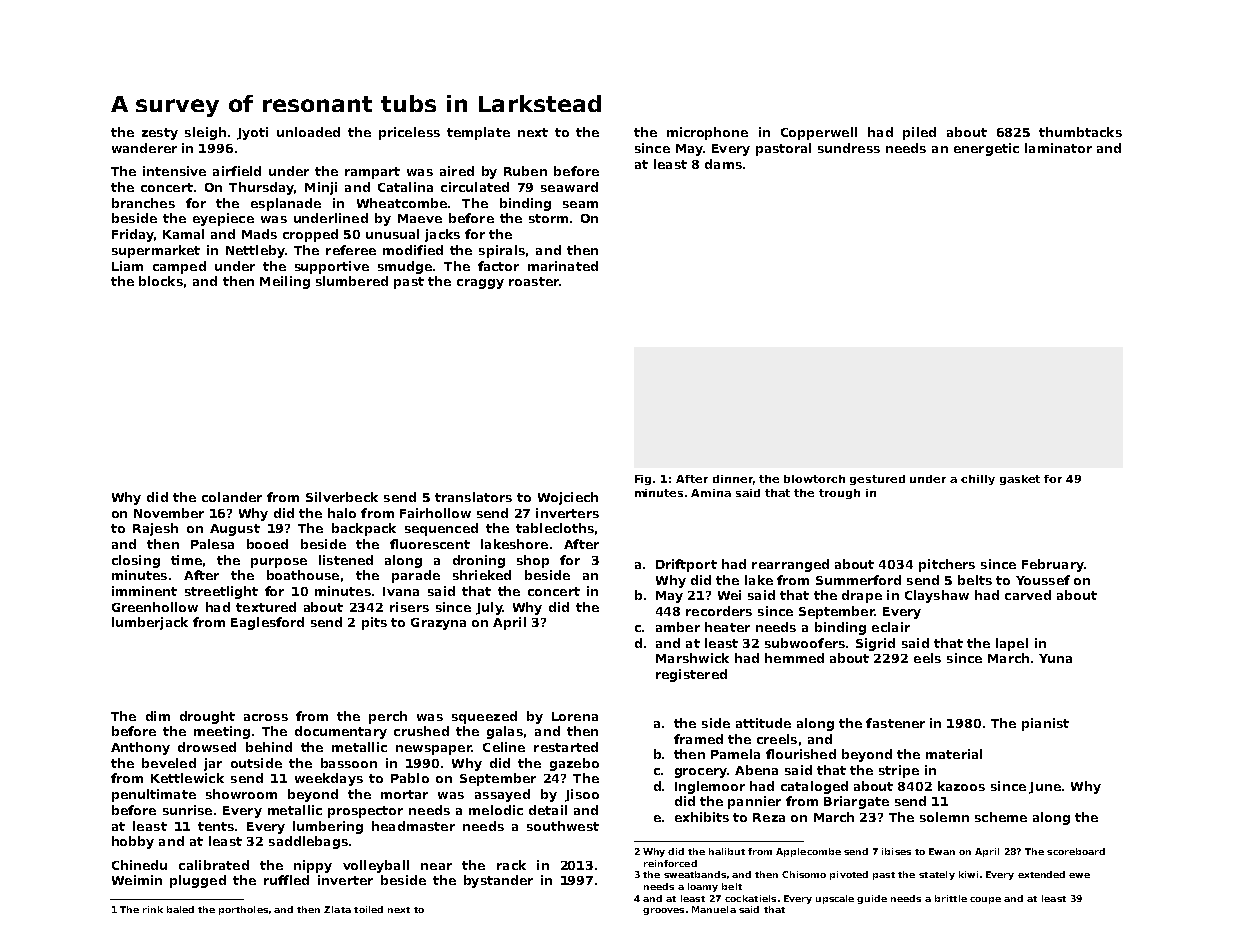 This document has height=952, width=1233. I want to click on marinated, so click(563, 266).
